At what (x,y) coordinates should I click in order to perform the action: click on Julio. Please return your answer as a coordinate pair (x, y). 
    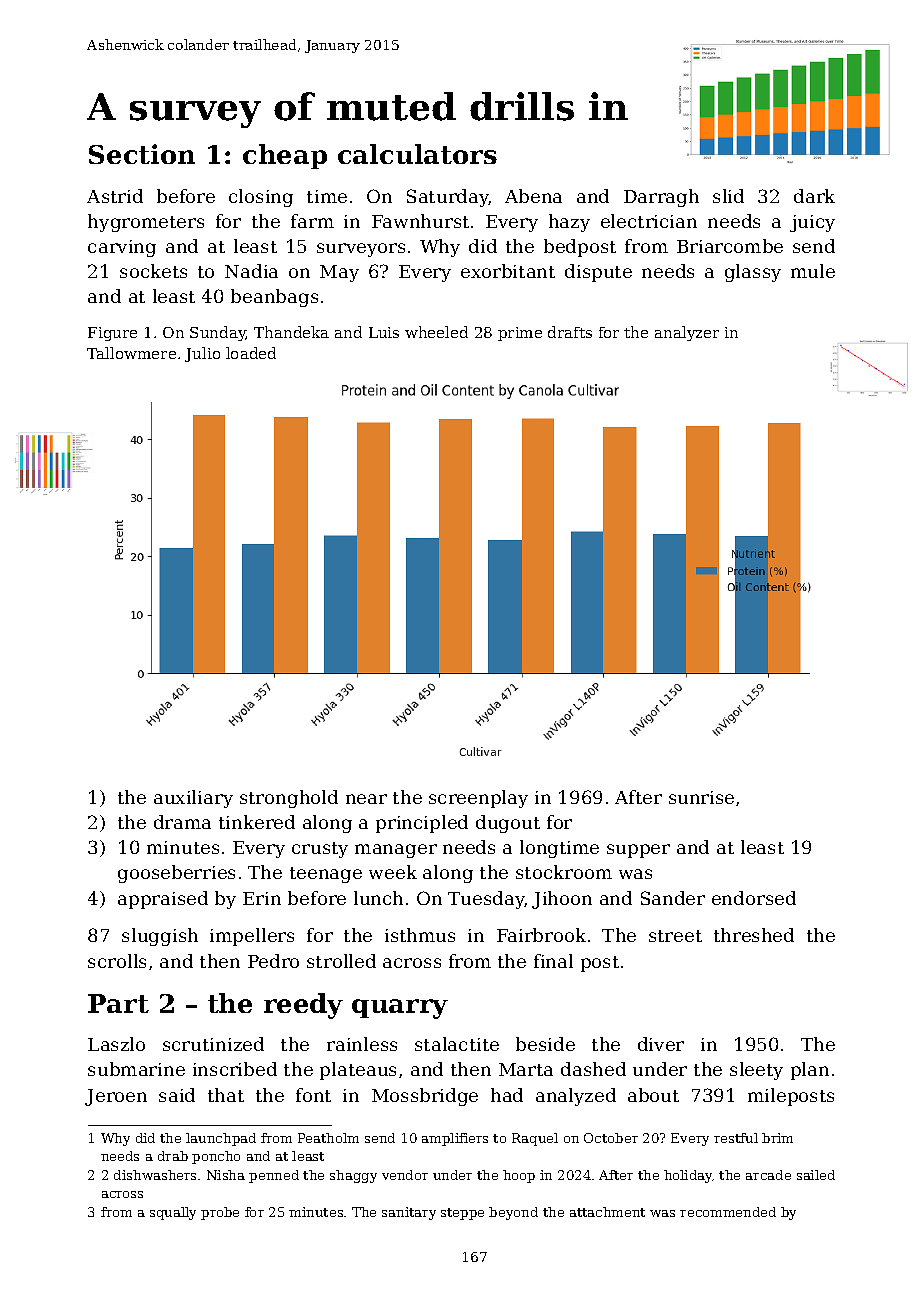
    Looking at the image, I should click on (202, 354).
